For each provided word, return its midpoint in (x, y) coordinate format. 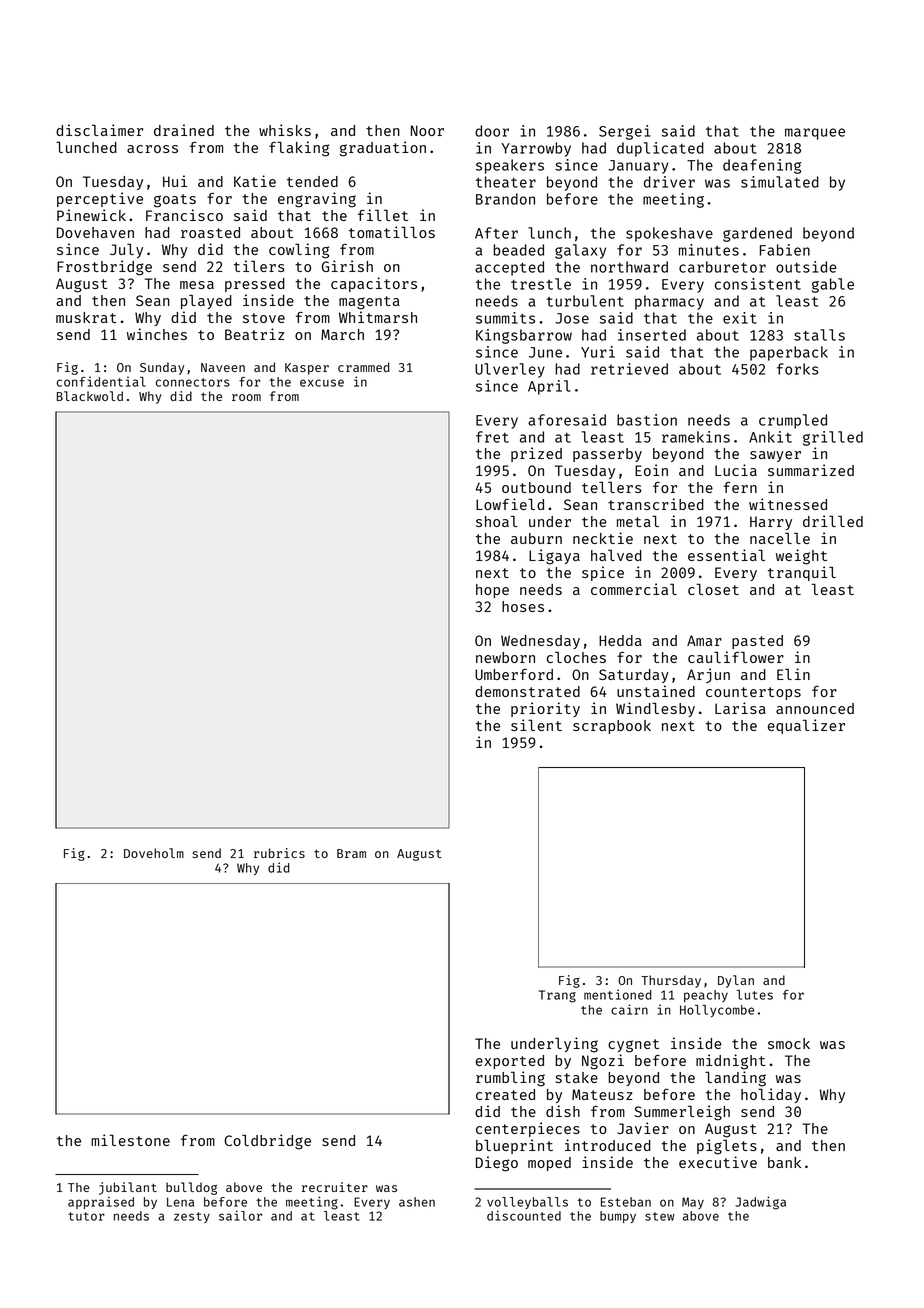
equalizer (806, 726)
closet (713, 589)
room (246, 397)
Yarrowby (536, 149)
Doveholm (154, 853)
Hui (175, 181)
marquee (815, 134)
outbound (536, 487)
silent (536, 725)
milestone (130, 1140)
